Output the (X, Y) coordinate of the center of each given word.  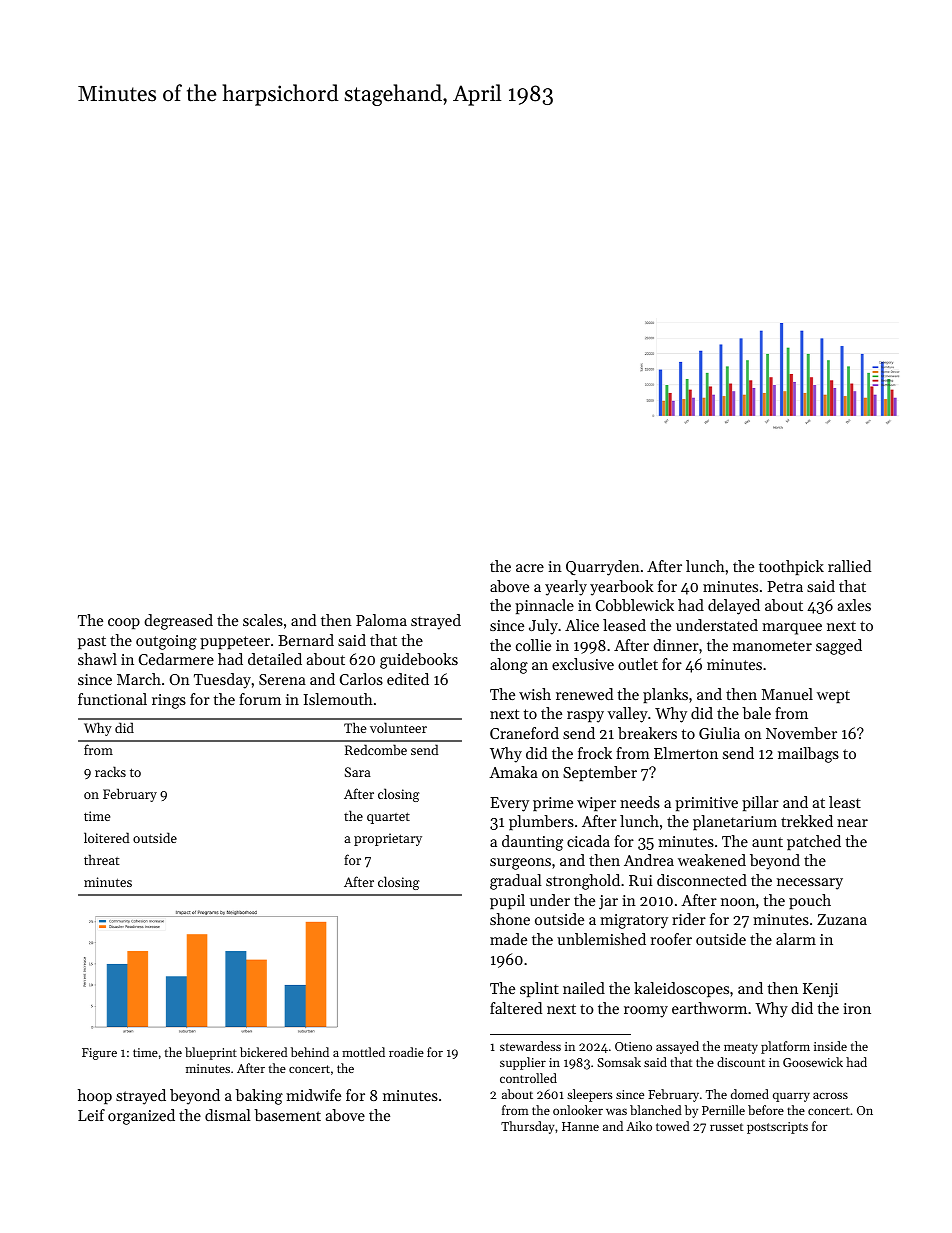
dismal (228, 1115)
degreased (178, 622)
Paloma (381, 620)
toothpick (791, 567)
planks (665, 695)
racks (110, 771)
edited (408, 679)
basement (287, 1115)
